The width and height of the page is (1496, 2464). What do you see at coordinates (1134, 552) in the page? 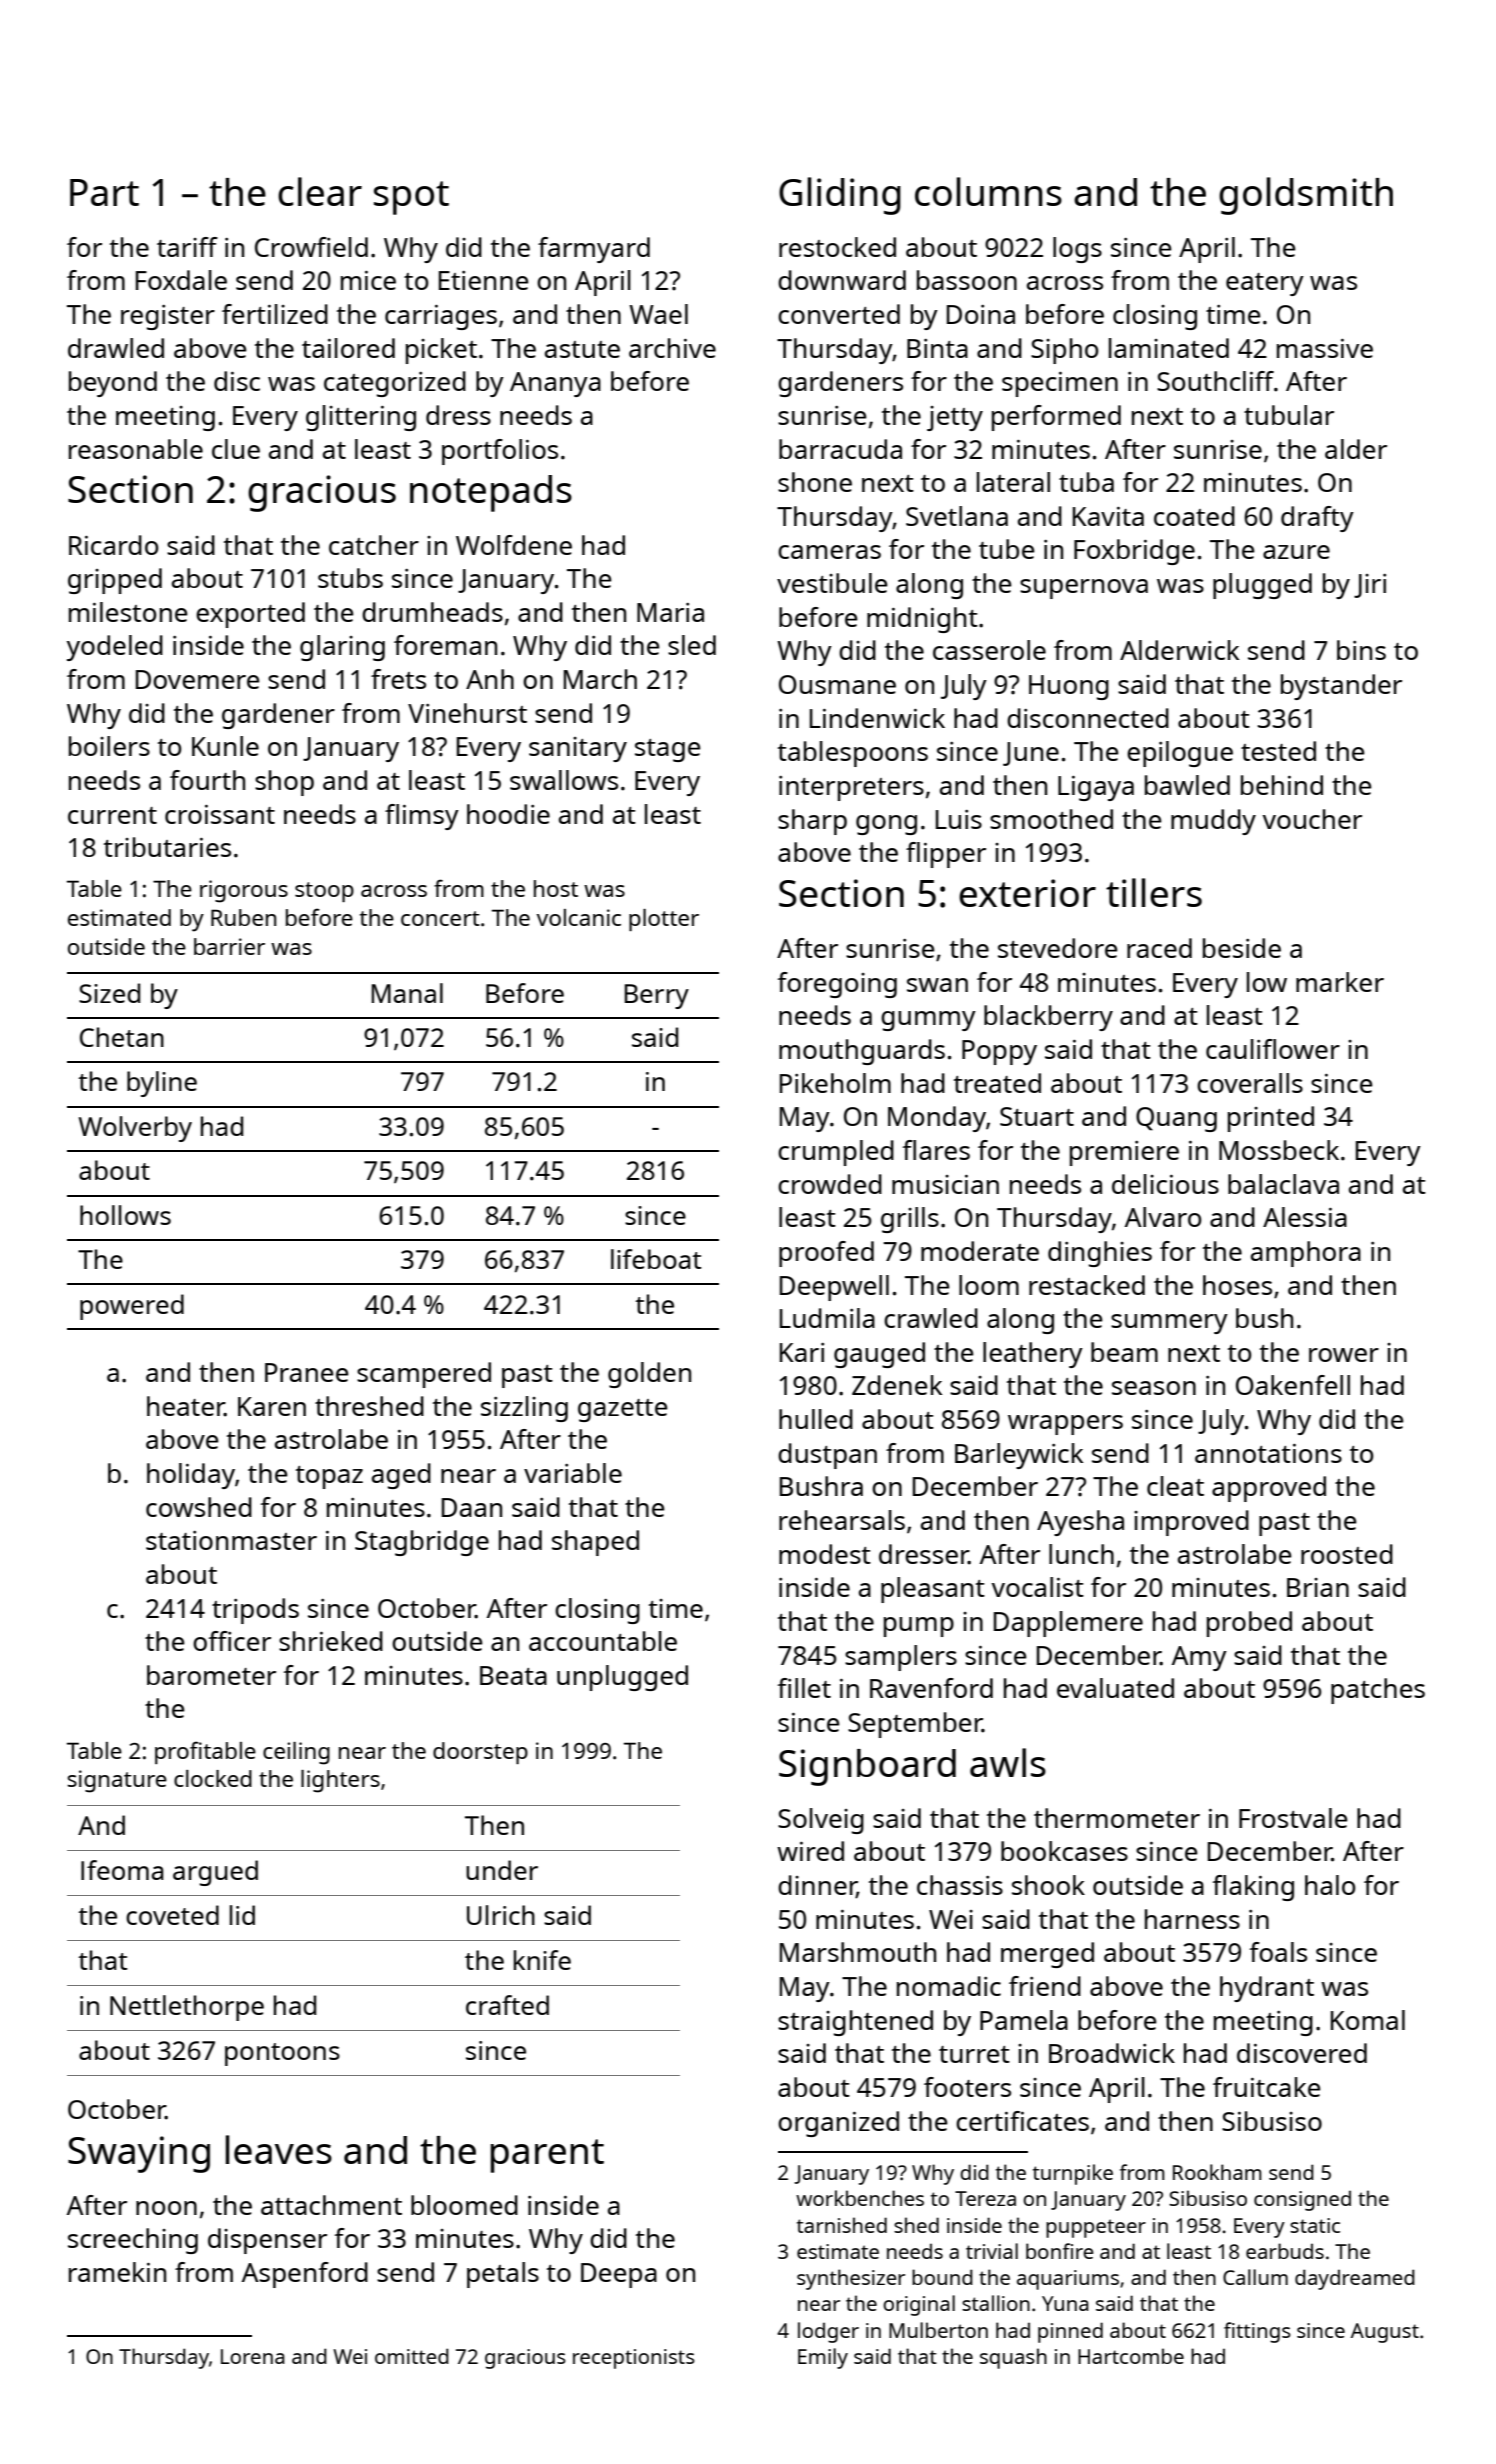
I see `Foxbridge` at bounding box center [1134, 552].
